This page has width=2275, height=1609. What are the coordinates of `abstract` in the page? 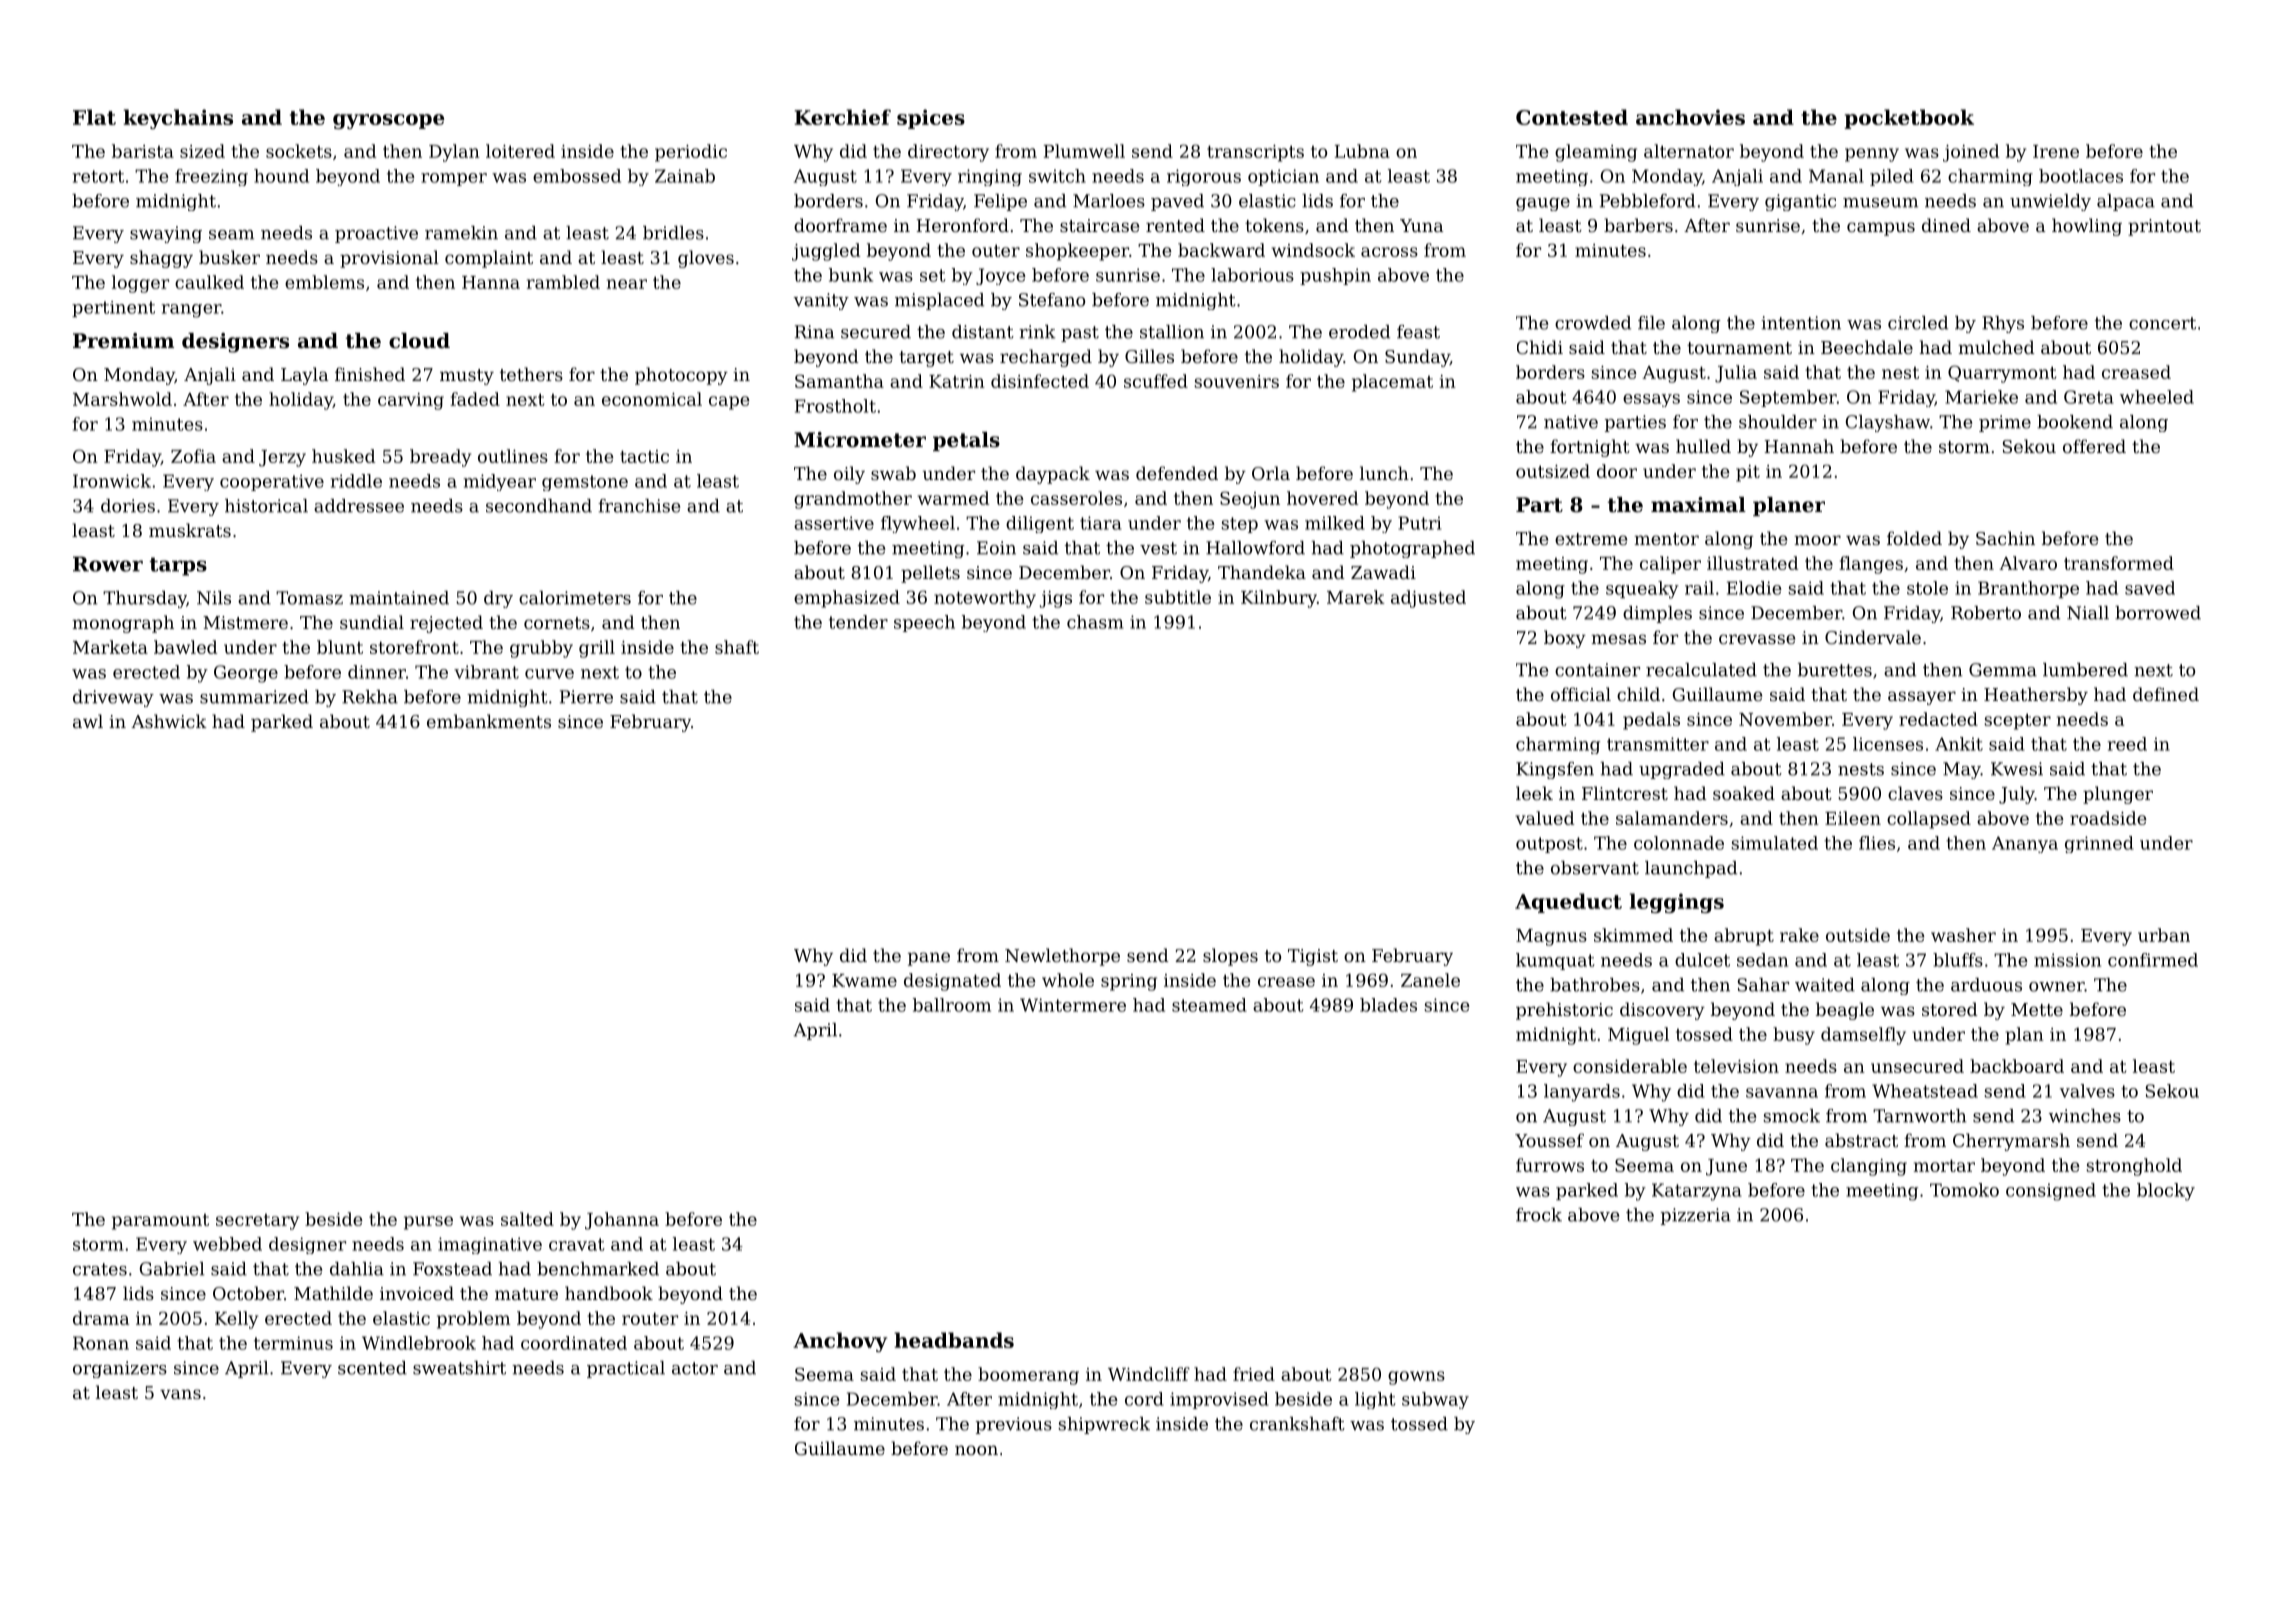 It's located at (1861, 1140).
